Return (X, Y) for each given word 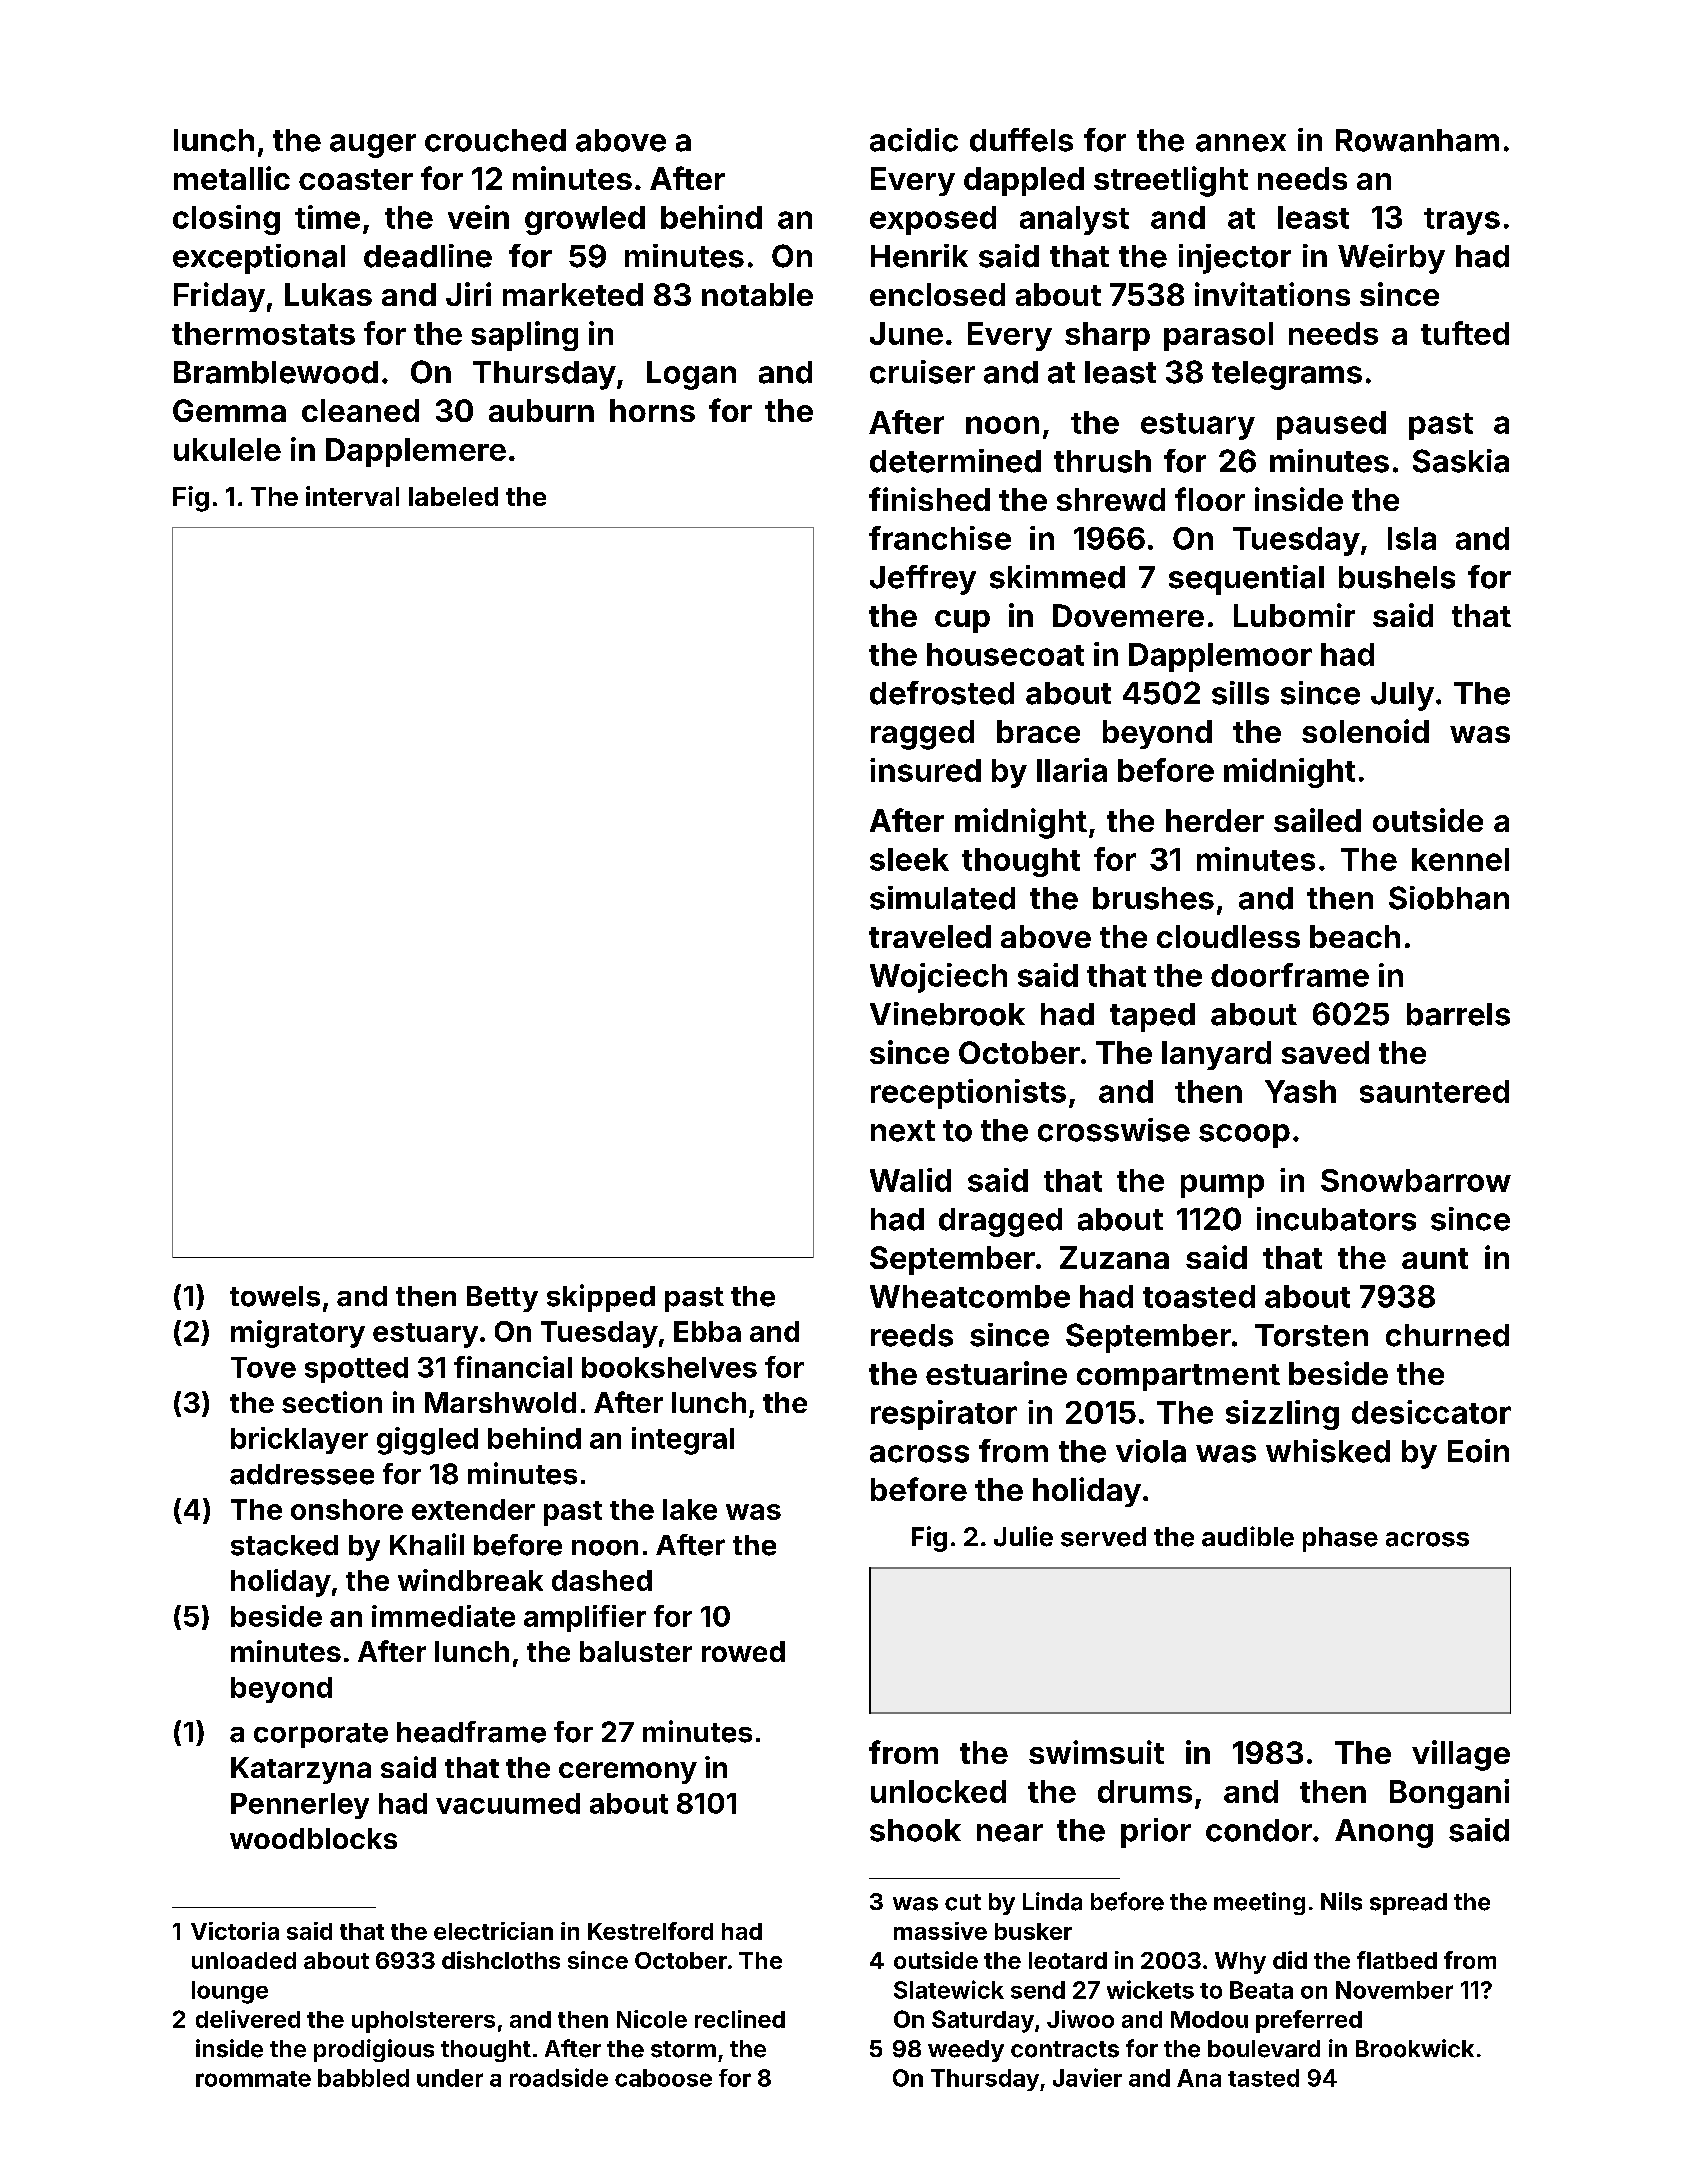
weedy (966, 2051)
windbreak (470, 1580)
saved (1325, 1052)
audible (1248, 1536)
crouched (495, 140)
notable (757, 294)
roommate (253, 2079)
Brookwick (1415, 2048)
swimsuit (1096, 1752)
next (903, 1131)
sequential (1246, 580)
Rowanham (1417, 140)
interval (352, 496)
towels (275, 1296)
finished (929, 499)
